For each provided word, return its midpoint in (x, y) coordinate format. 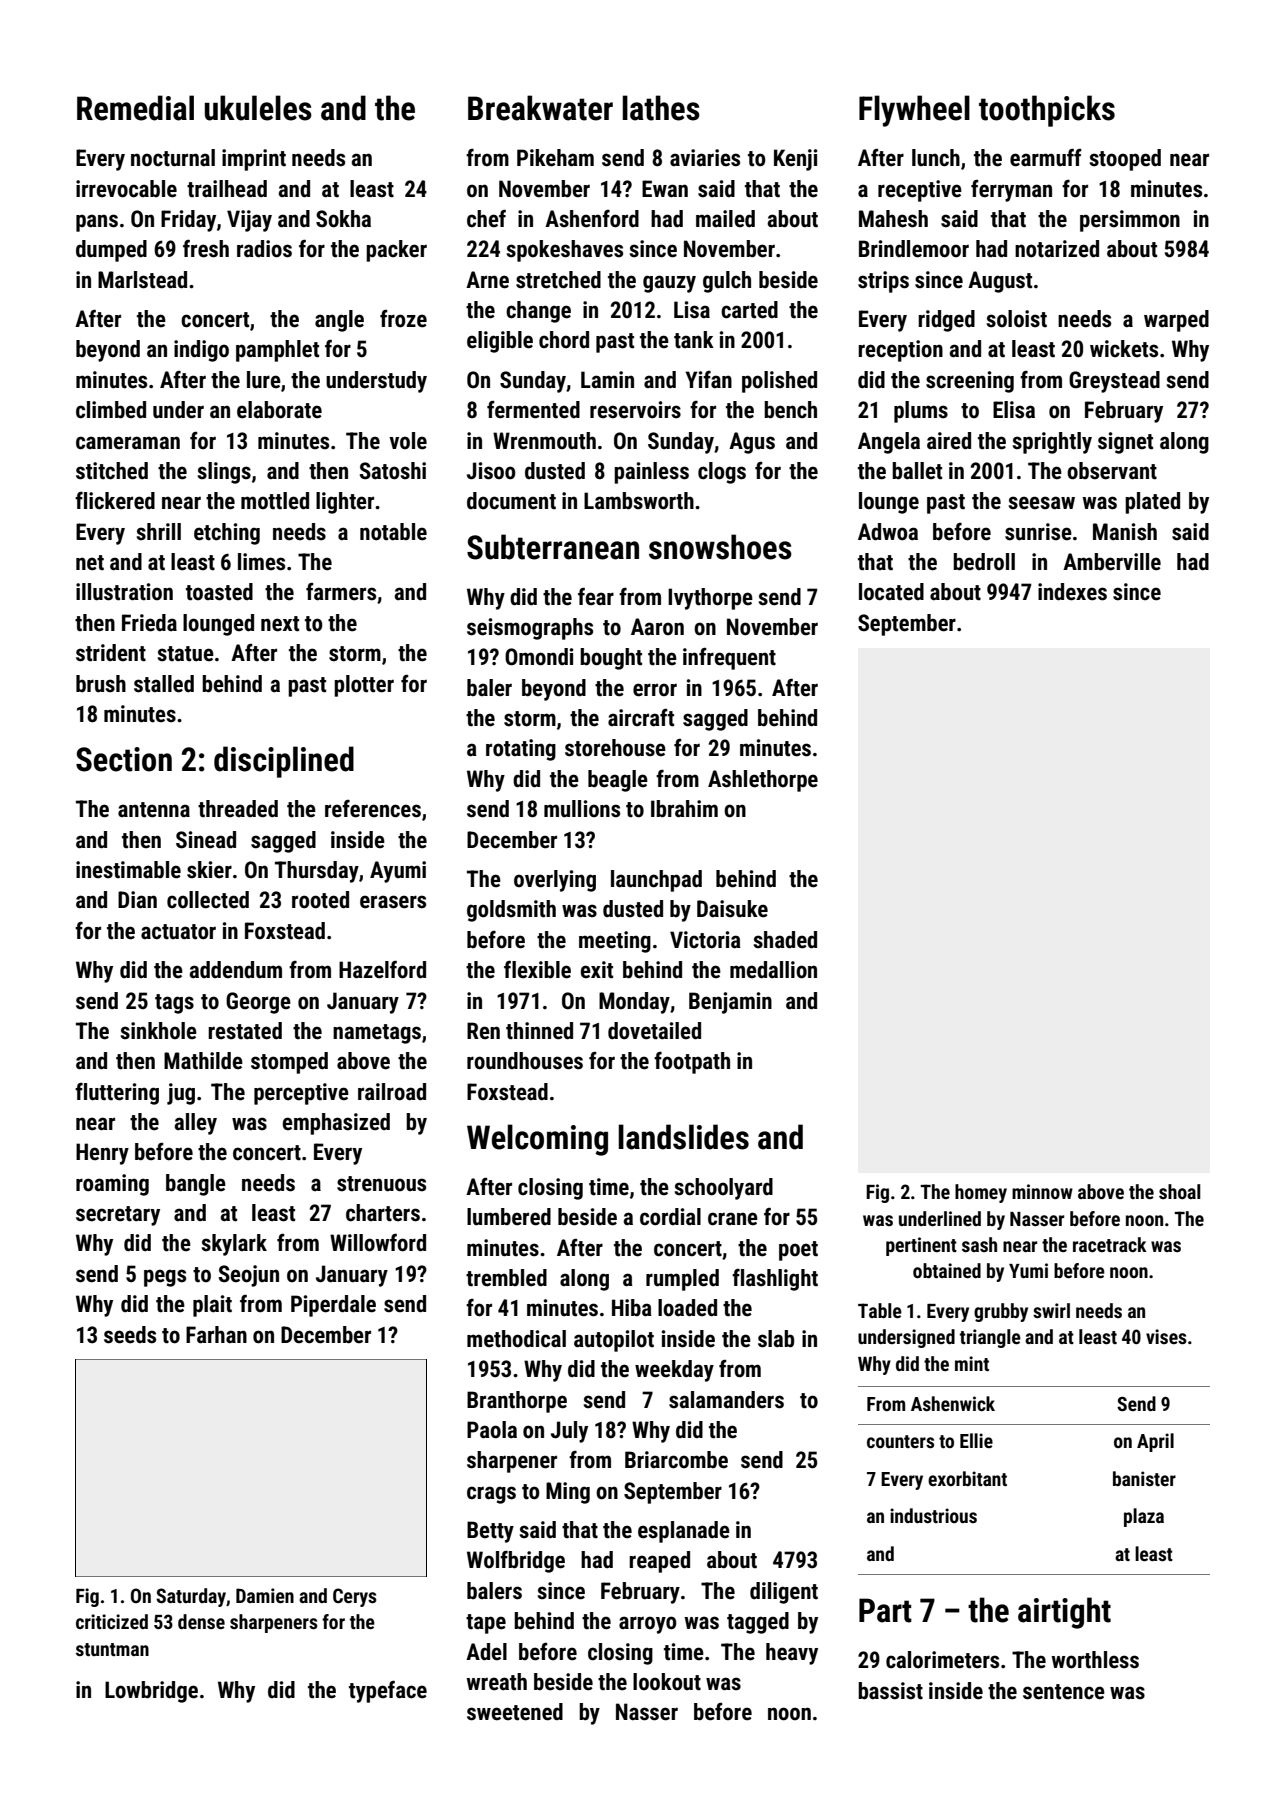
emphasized (336, 1124)
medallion (773, 970)
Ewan (665, 189)
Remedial (135, 108)
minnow (1042, 1191)
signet (1125, 443)
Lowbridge (151, 1692)
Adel (486, 1652)
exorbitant (967, 1478)
